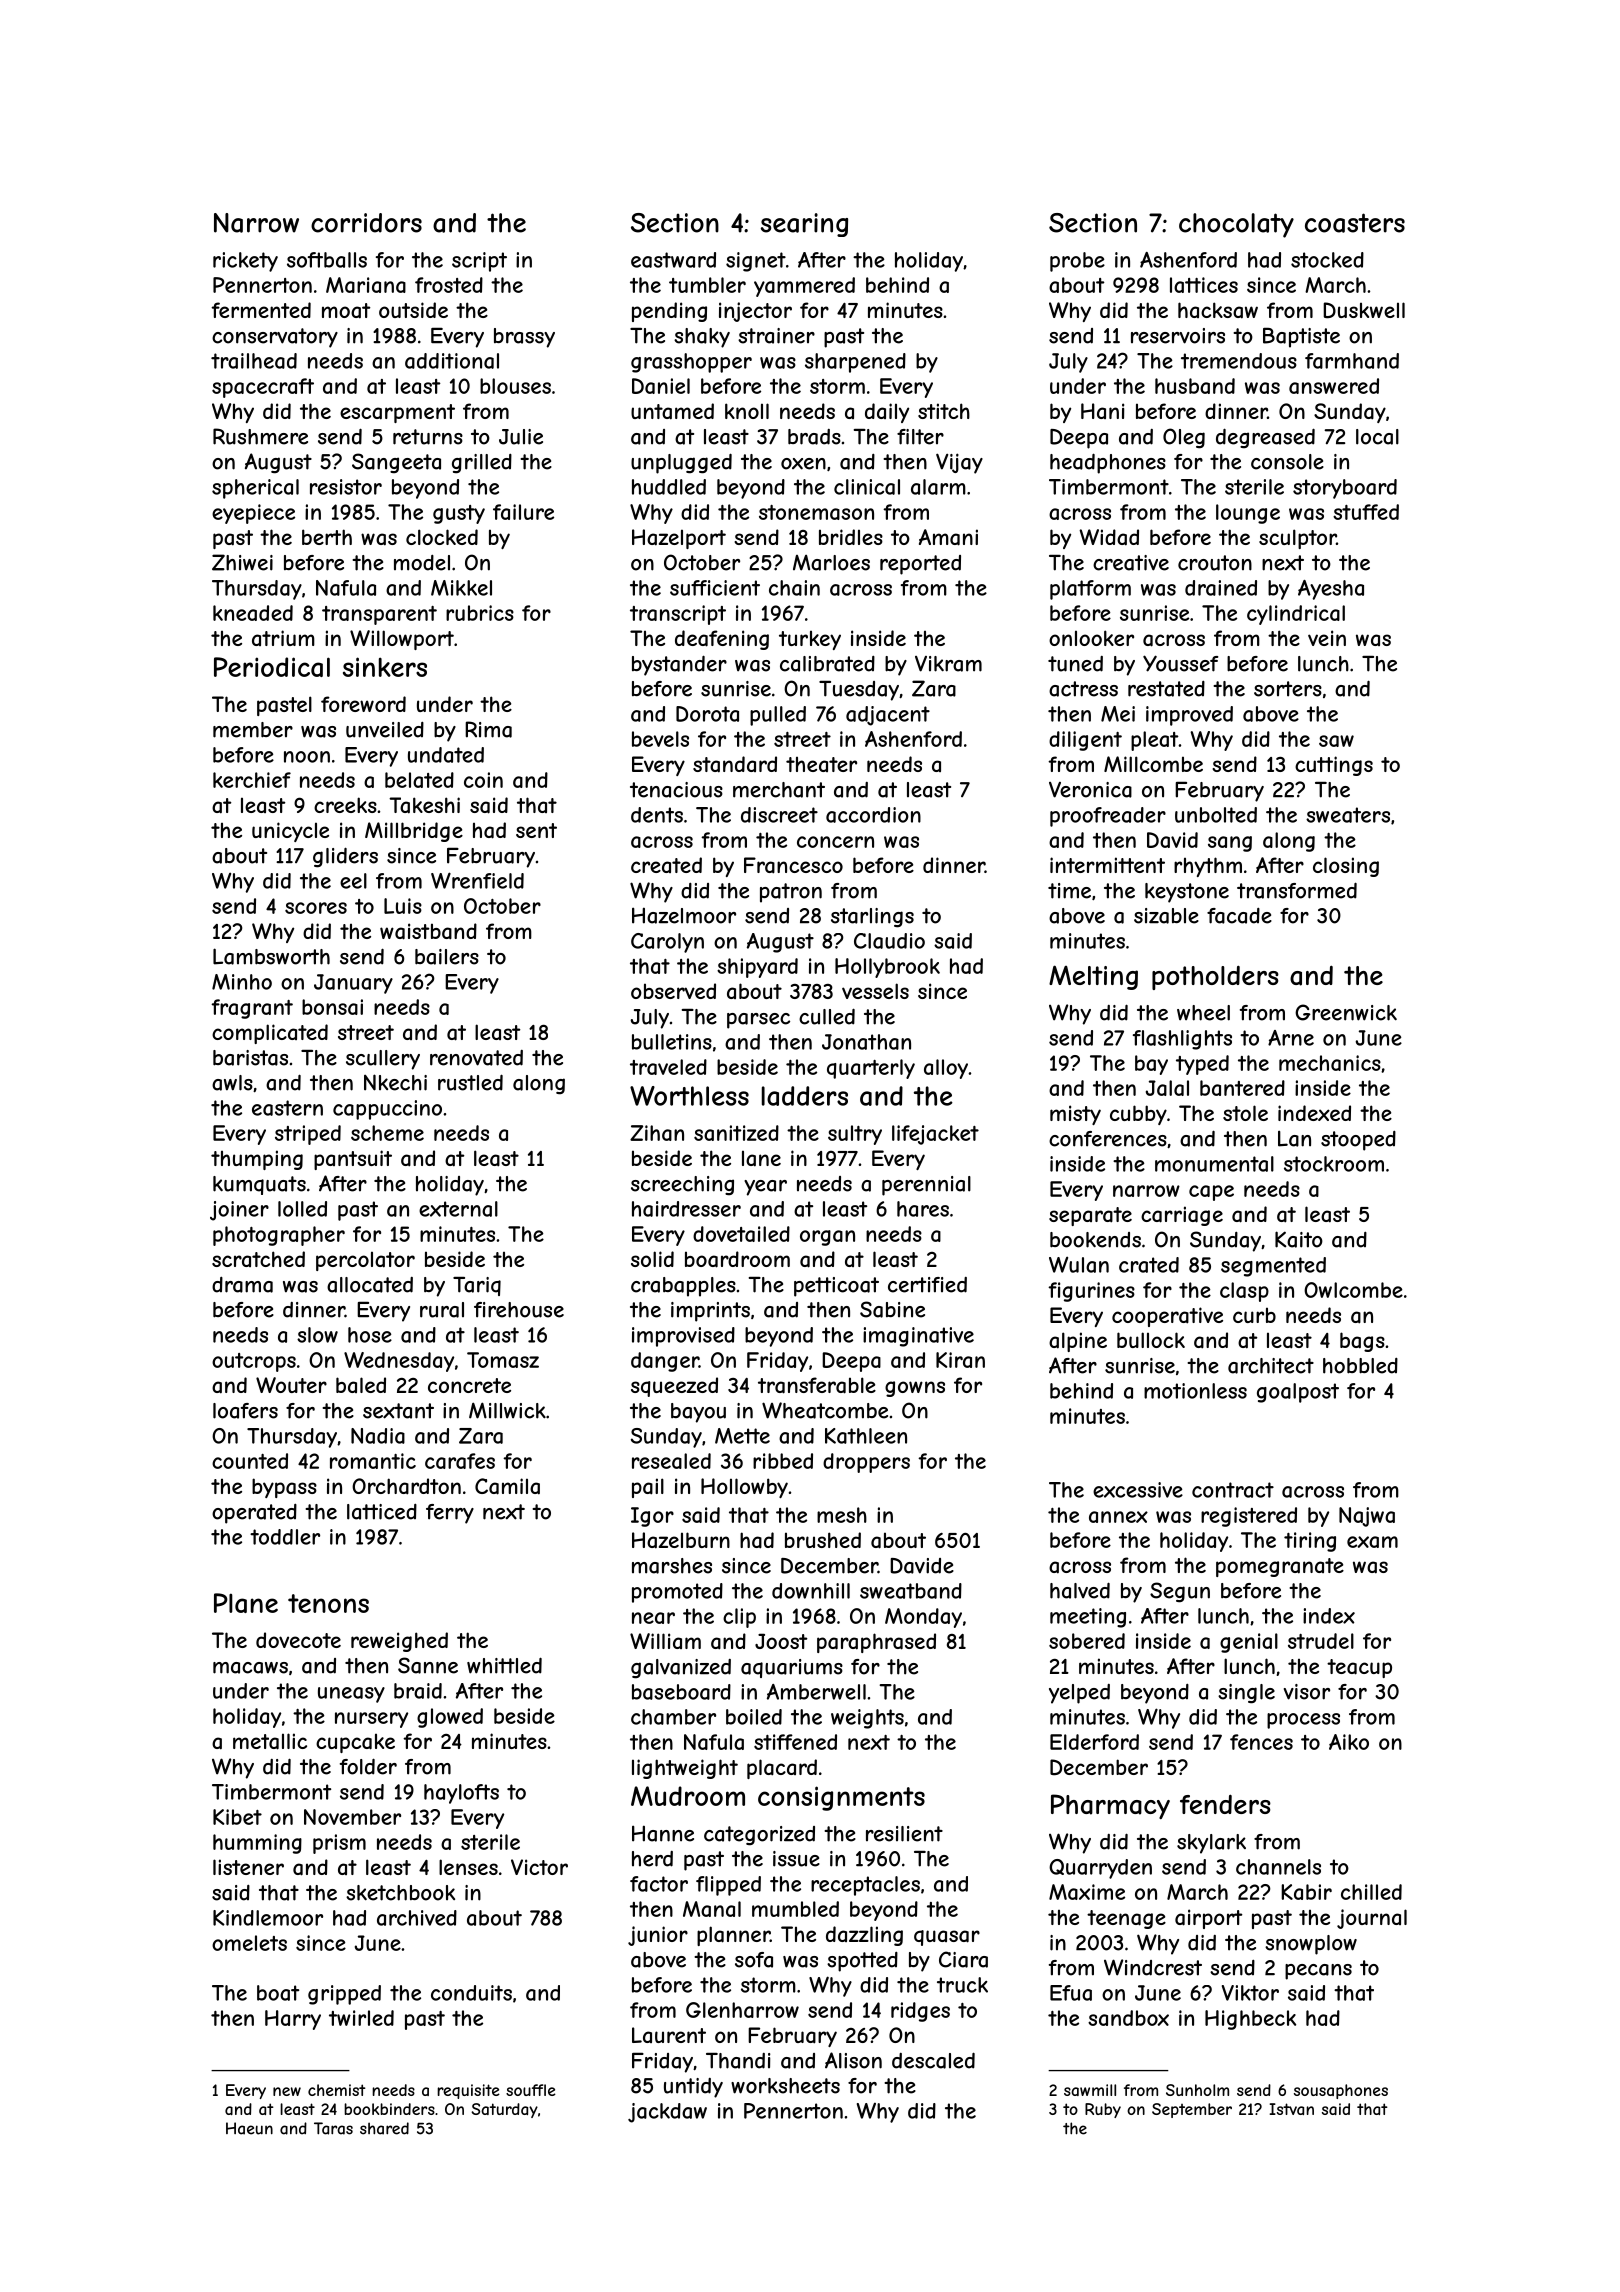 The image size is (1620, 2292). Describe the element at coordinates (1366, 512) in the screenshot. I see `stuffed` at that location.
